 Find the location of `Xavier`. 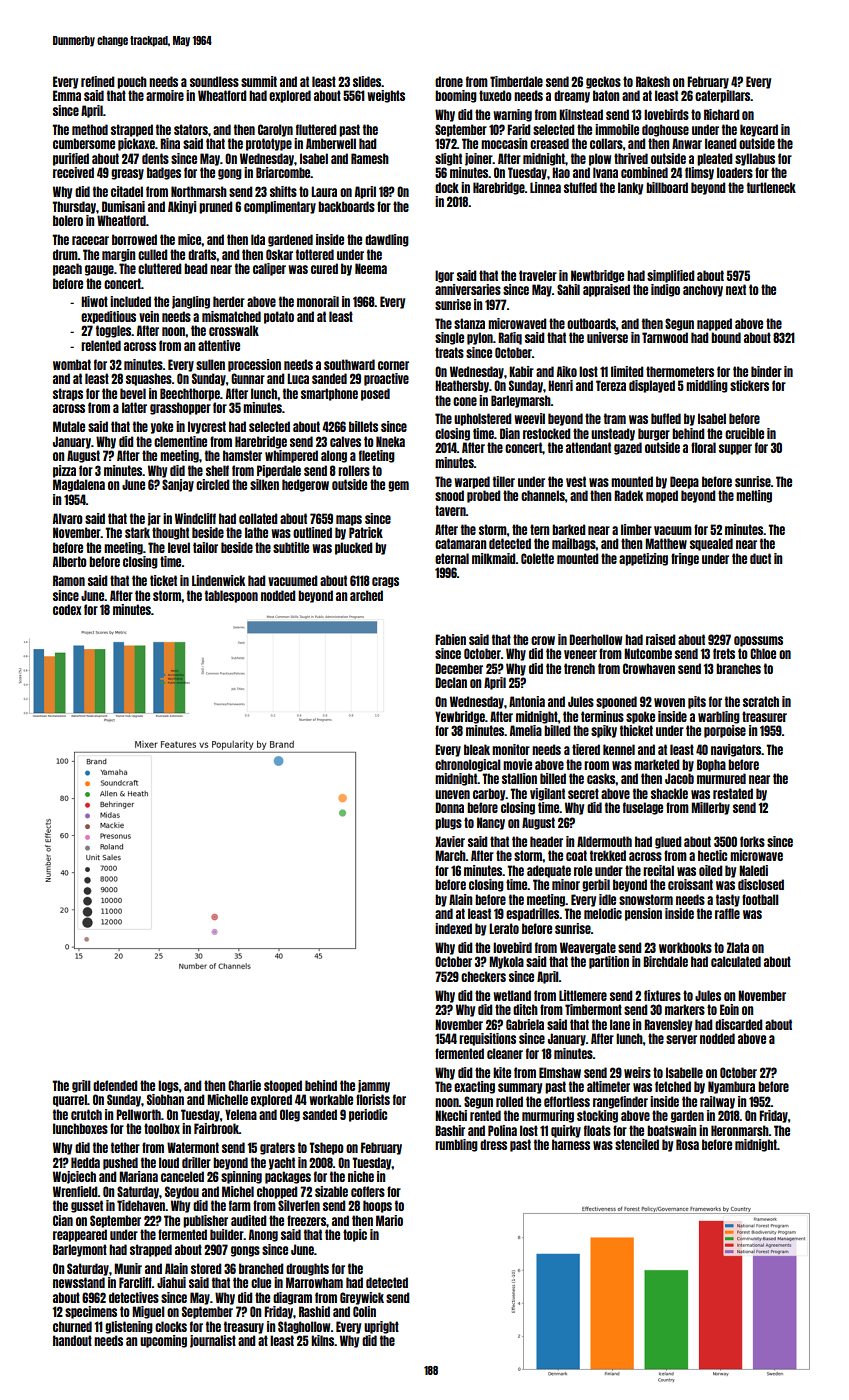

Xavier is located at coordinates (450, 841).
